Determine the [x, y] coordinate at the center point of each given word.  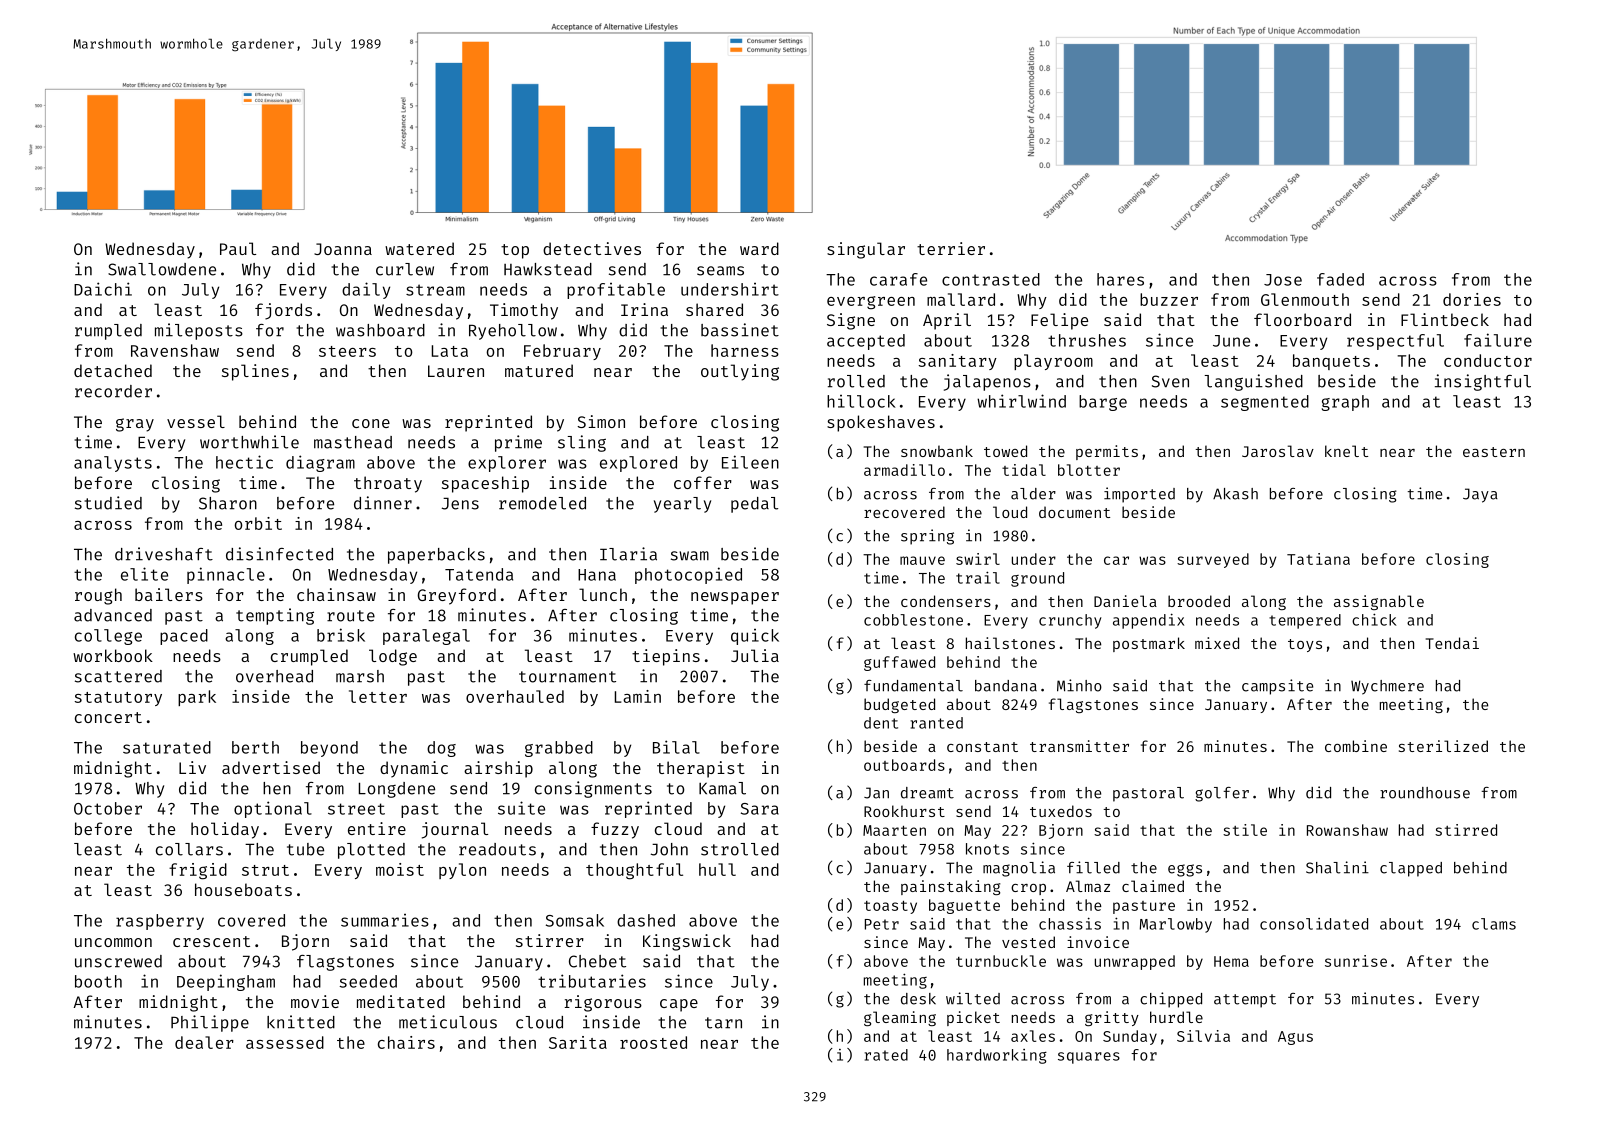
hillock [861, 401]
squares [1089, 1058]
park [197, 698]
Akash [1235, 494]
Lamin [638, 696]
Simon [601, 421]
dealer [204, 1042]
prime [518, 443]
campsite [1277, 687]
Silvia [1203, 1036]
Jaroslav [1278, 451]
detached [113, 370]
